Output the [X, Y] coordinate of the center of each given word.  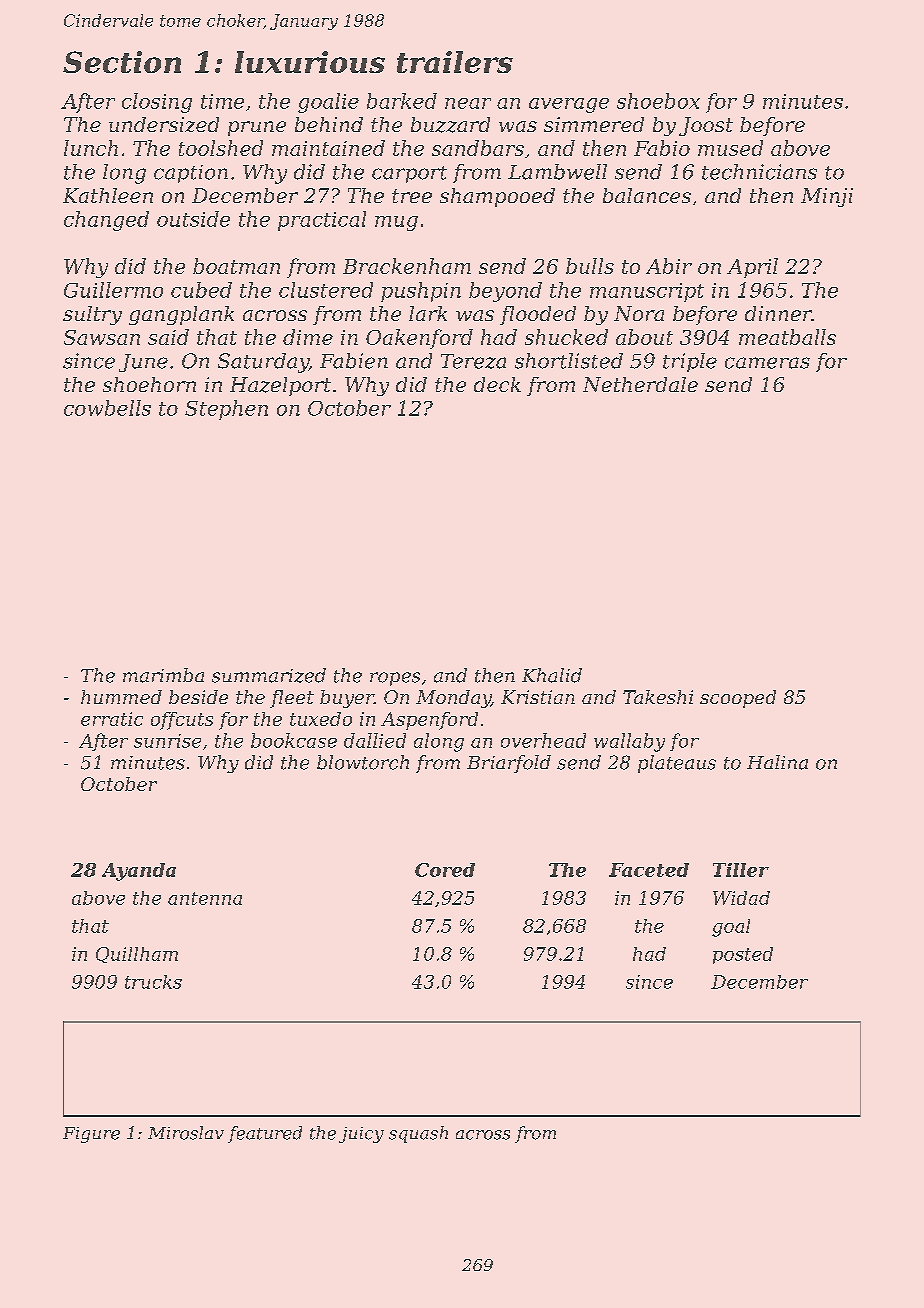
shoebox [658, 101]
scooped [738, 699]
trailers [455, 62]
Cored [445, 870]
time [222, 101]
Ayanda [139, 872]
